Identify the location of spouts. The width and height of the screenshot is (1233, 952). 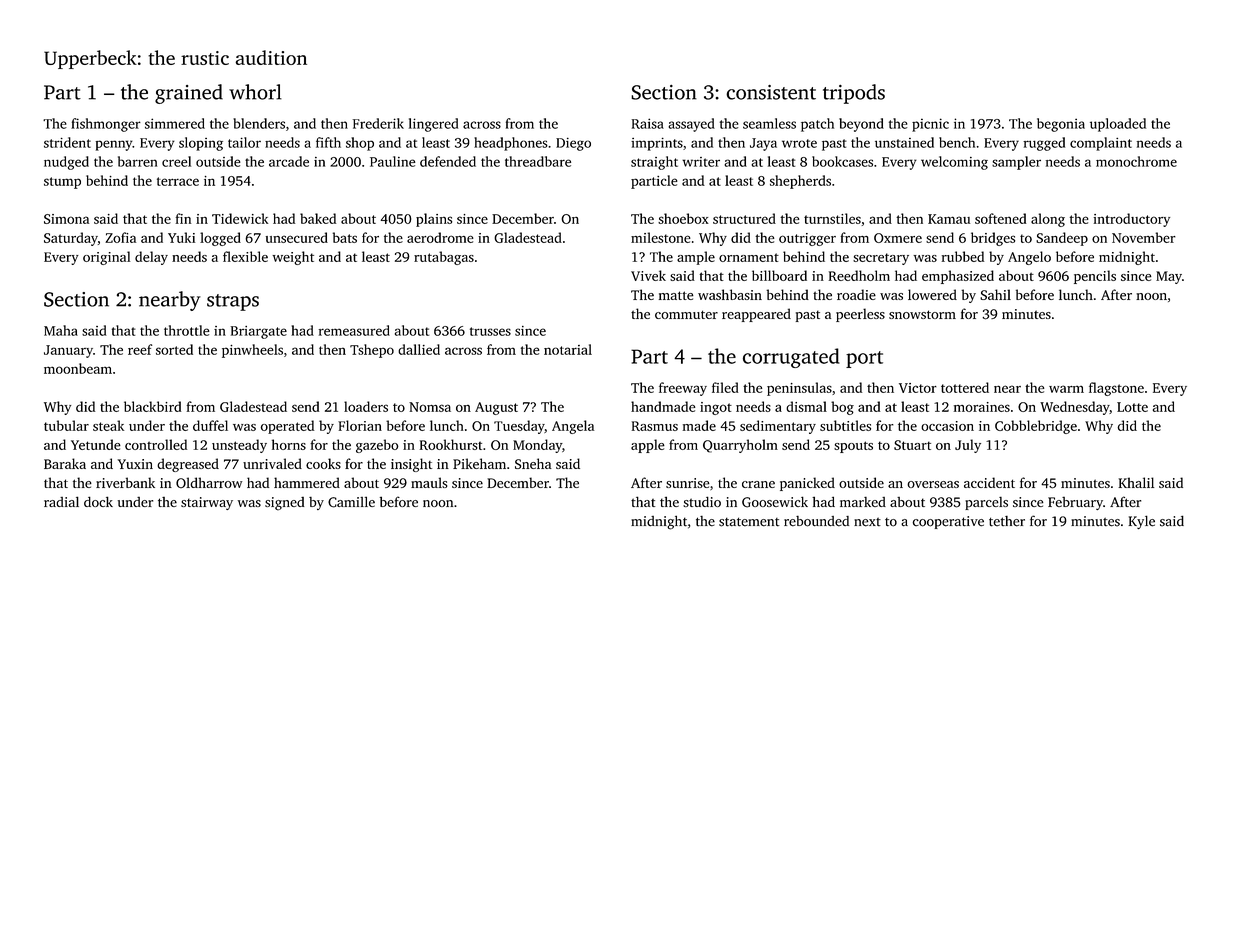
(853, 447).
